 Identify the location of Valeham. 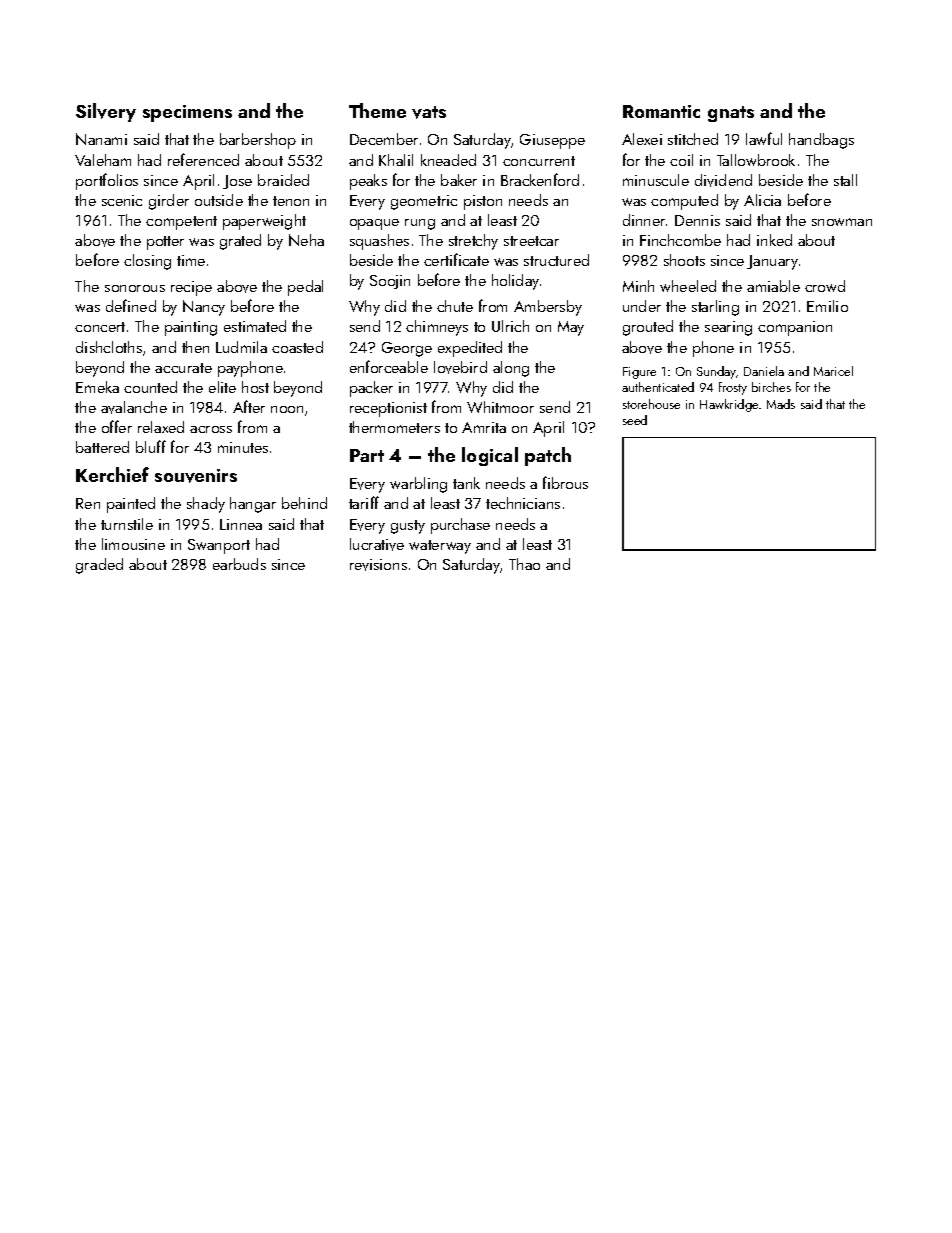
(103, 160).
